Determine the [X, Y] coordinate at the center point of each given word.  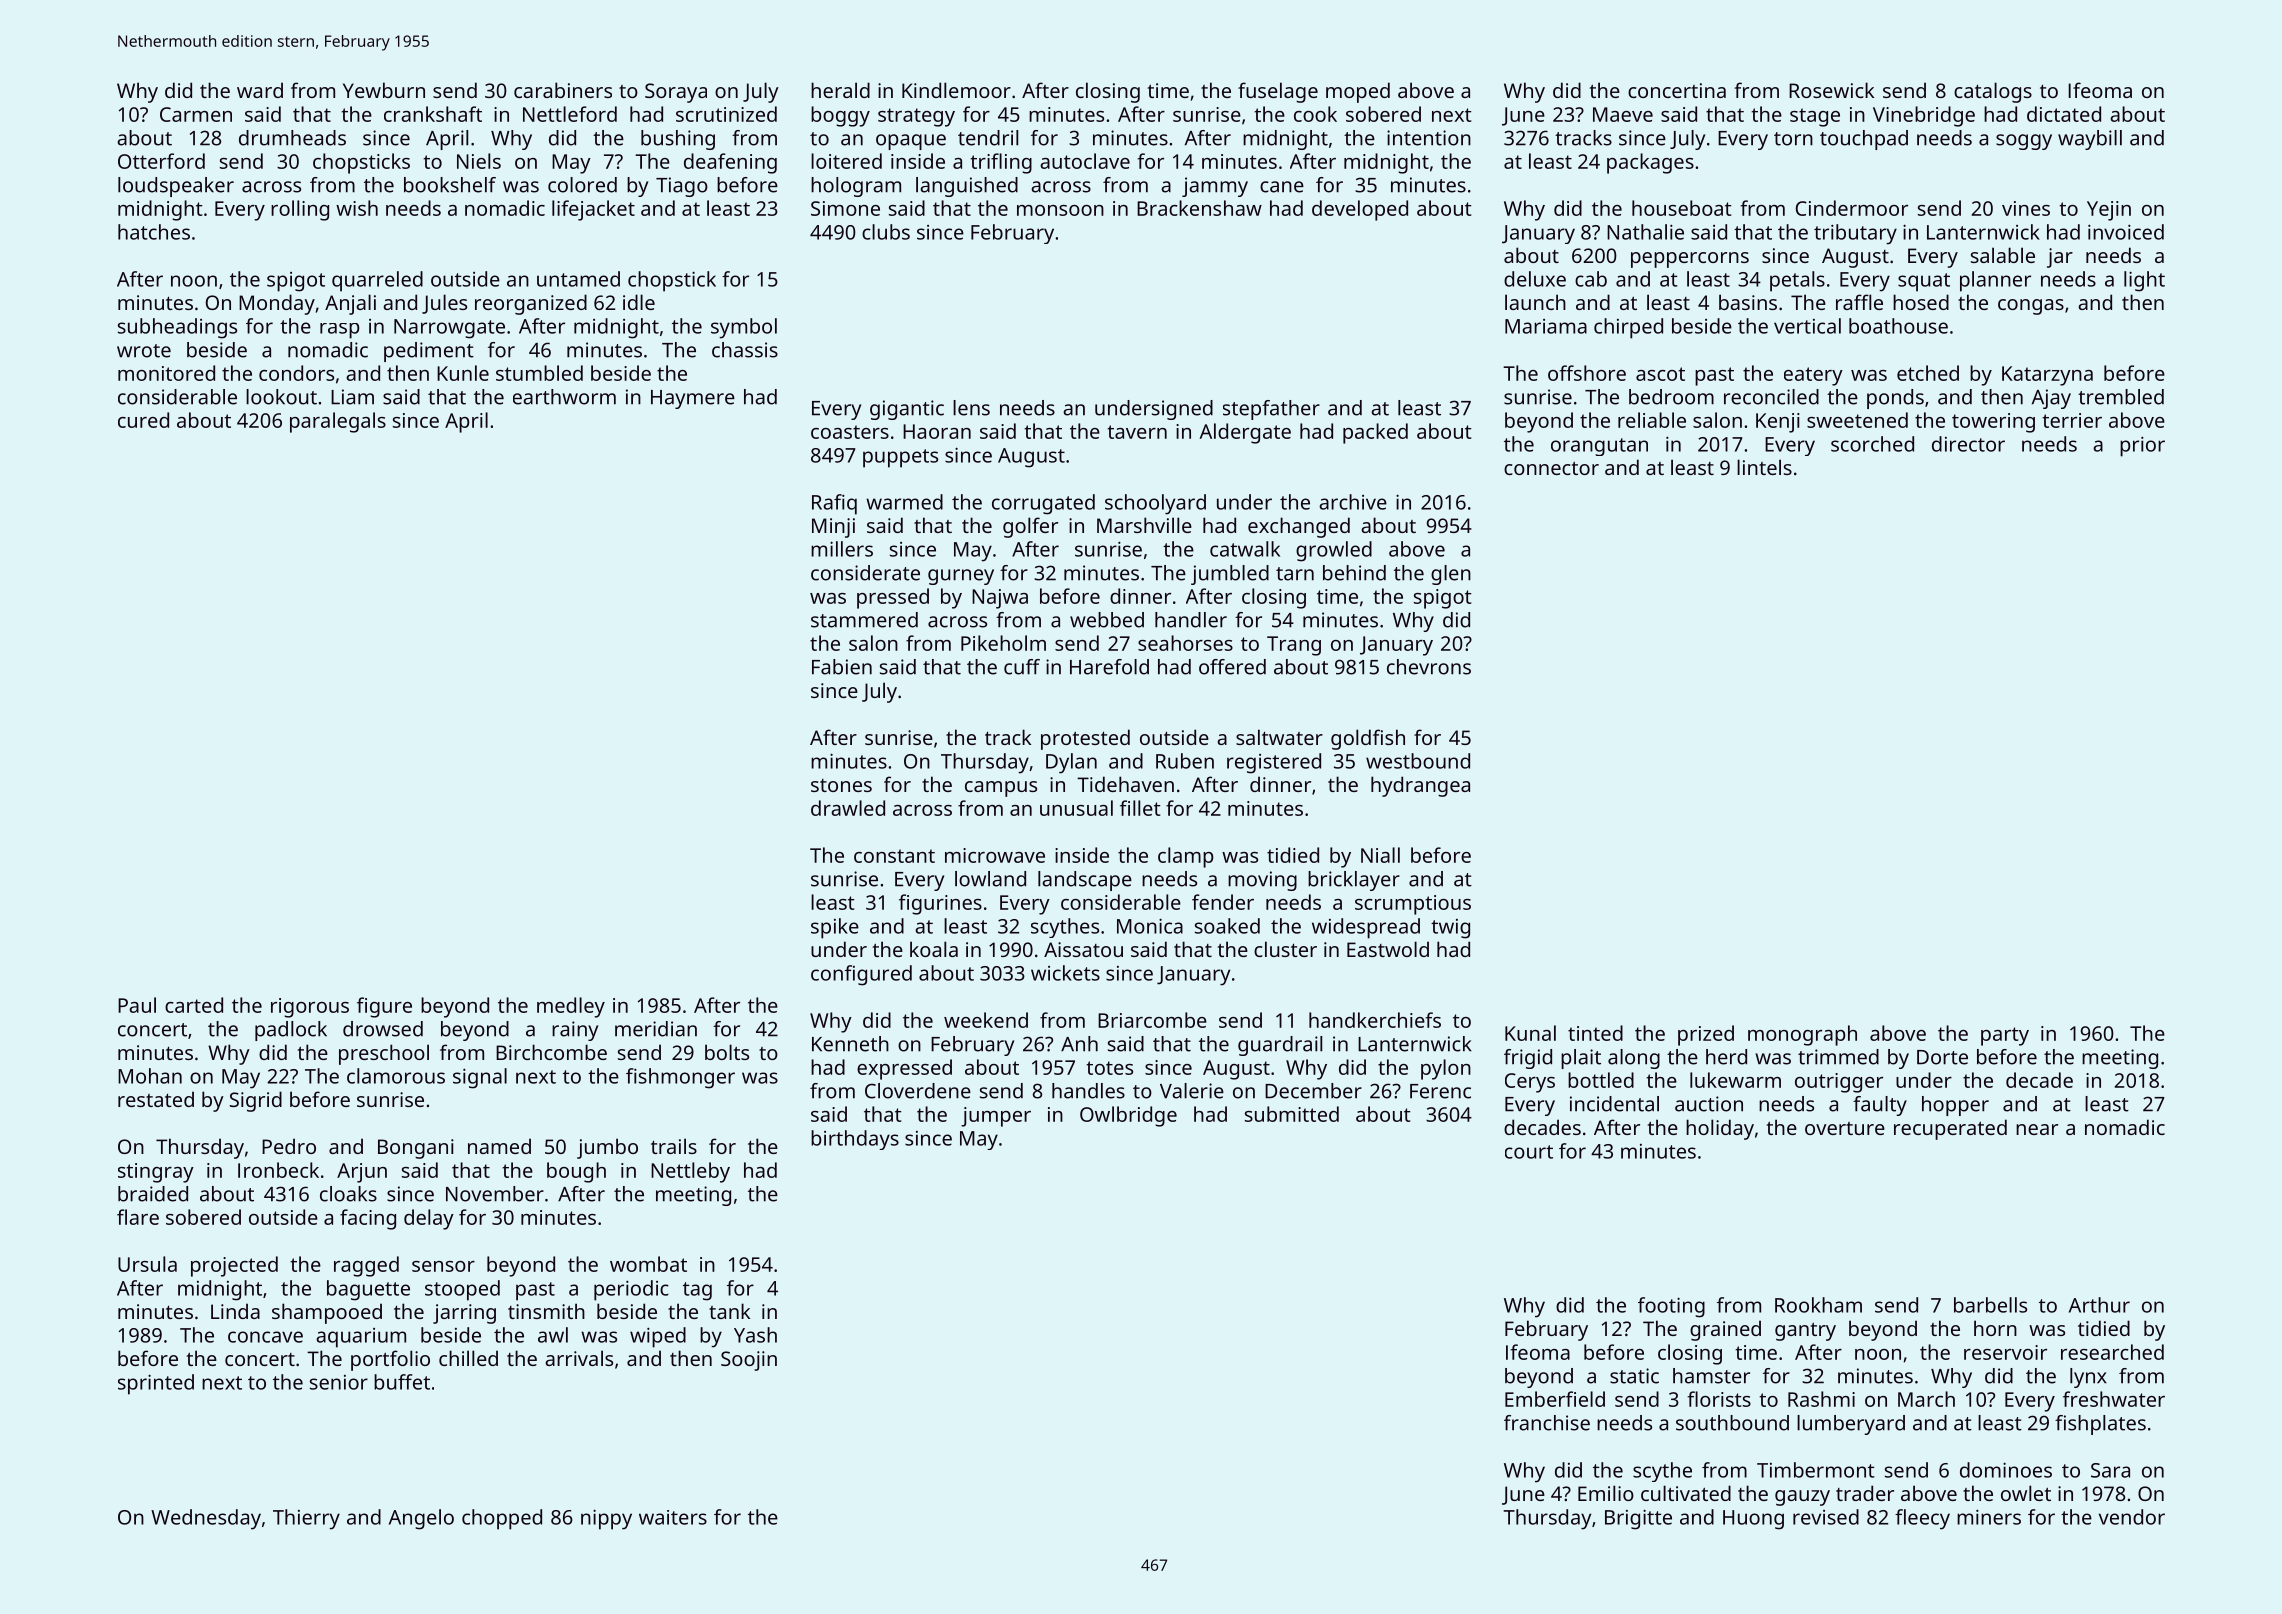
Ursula [147, 1264]
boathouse [1898, 326]
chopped [502, 1519]
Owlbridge [1128, 1116]
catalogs [1993, 92]
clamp [1185, 857]
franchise [1547, 1423]
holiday [1720, 1129]
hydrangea [1420, 786]
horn [1995, 1328]
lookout [281, 397]
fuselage [1278, 92]
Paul [137, 1005]
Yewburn [384, 90]
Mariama [1546, 326]
